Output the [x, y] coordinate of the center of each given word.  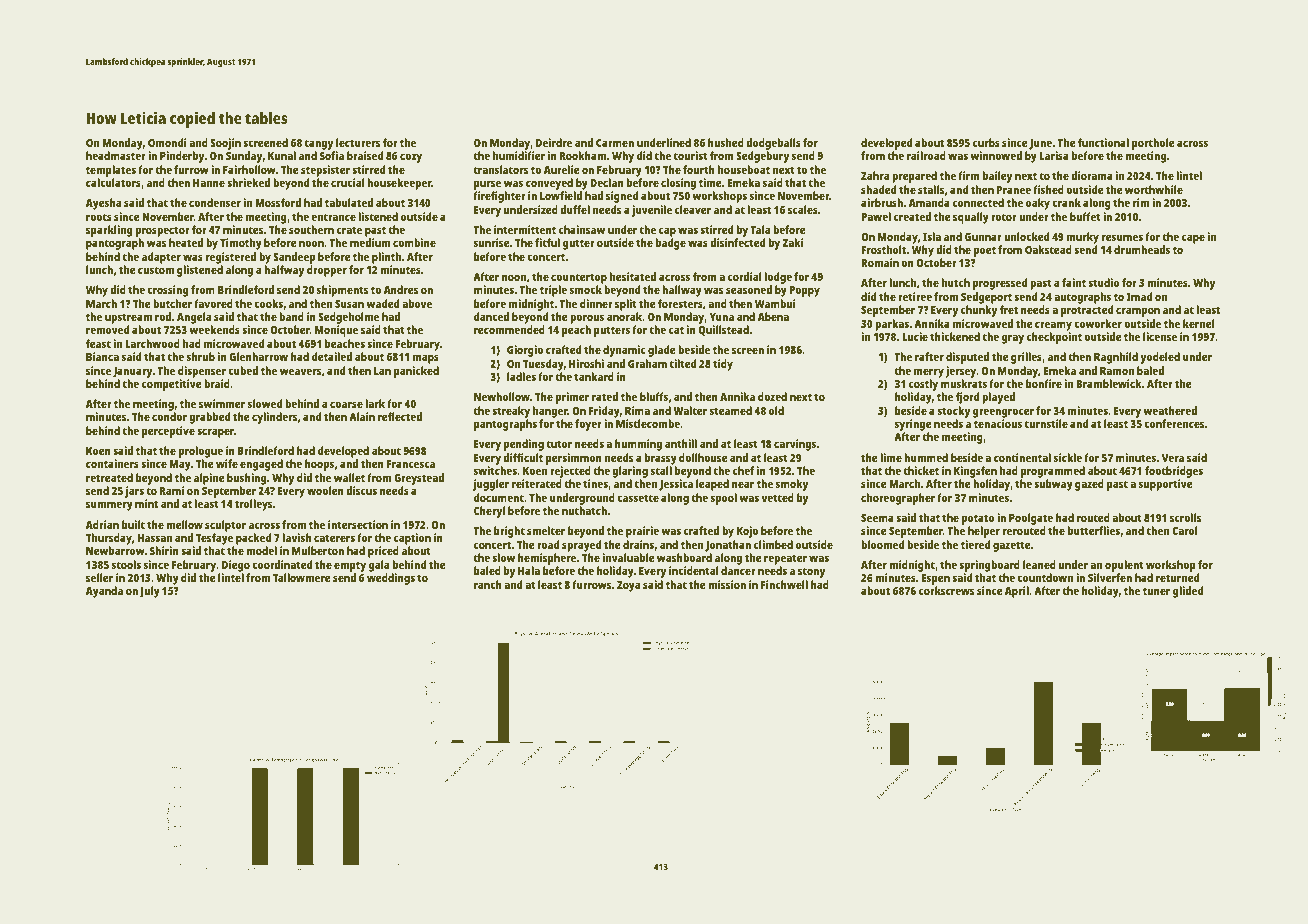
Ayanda [104, 592]
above [417, 303]
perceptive [168, 432]
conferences [1174, 423]
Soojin [225, 144]
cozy [411, 158]
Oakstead [1048, 249]
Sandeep [294, 258]
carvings [795, 445]
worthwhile [1154, 189]
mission [727, 584]
